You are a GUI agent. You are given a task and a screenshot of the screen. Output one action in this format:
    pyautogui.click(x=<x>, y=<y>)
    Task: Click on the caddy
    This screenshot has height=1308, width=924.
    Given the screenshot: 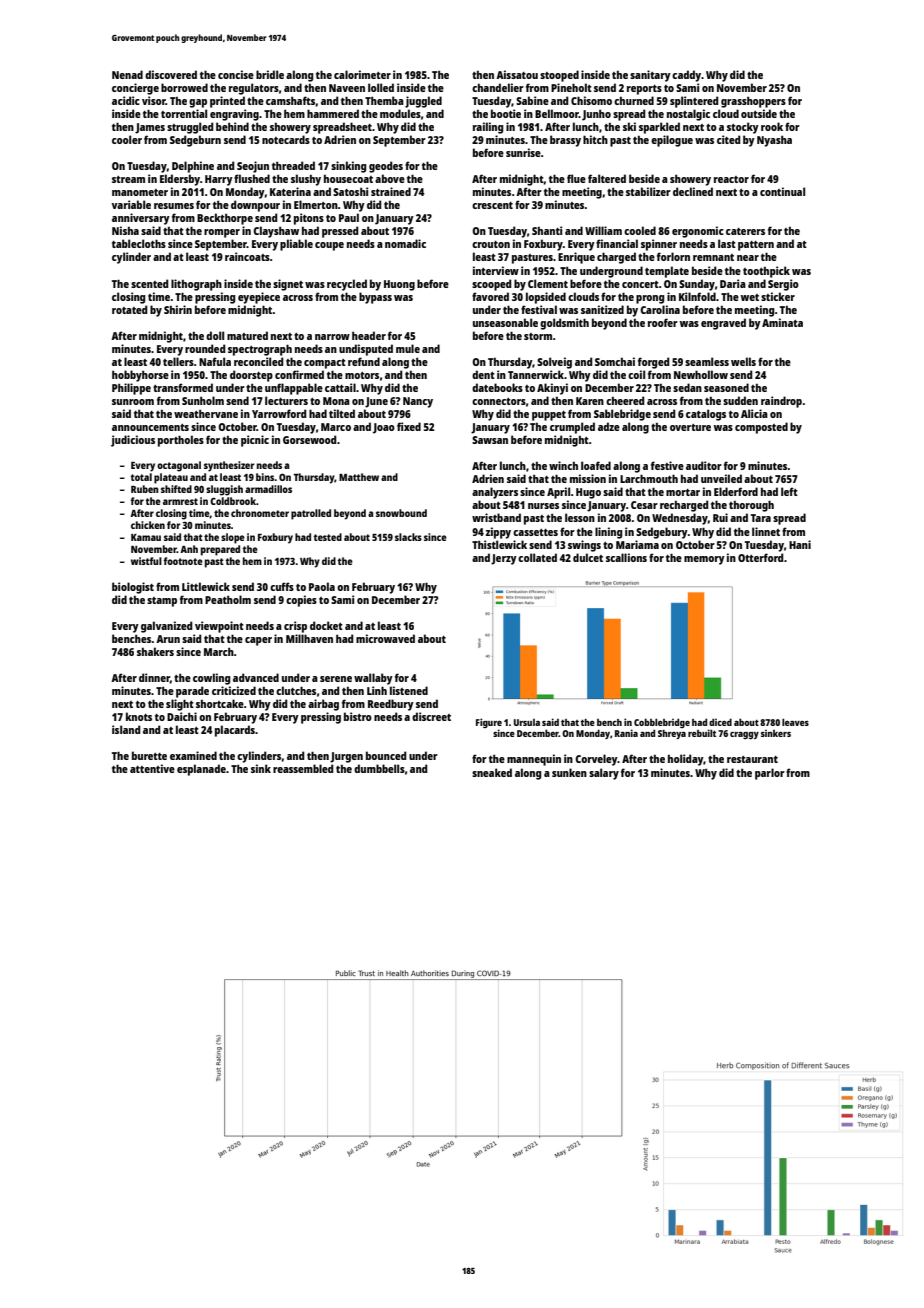 What is the action you would take?
    pyautogui.click(x=686, y=76)
